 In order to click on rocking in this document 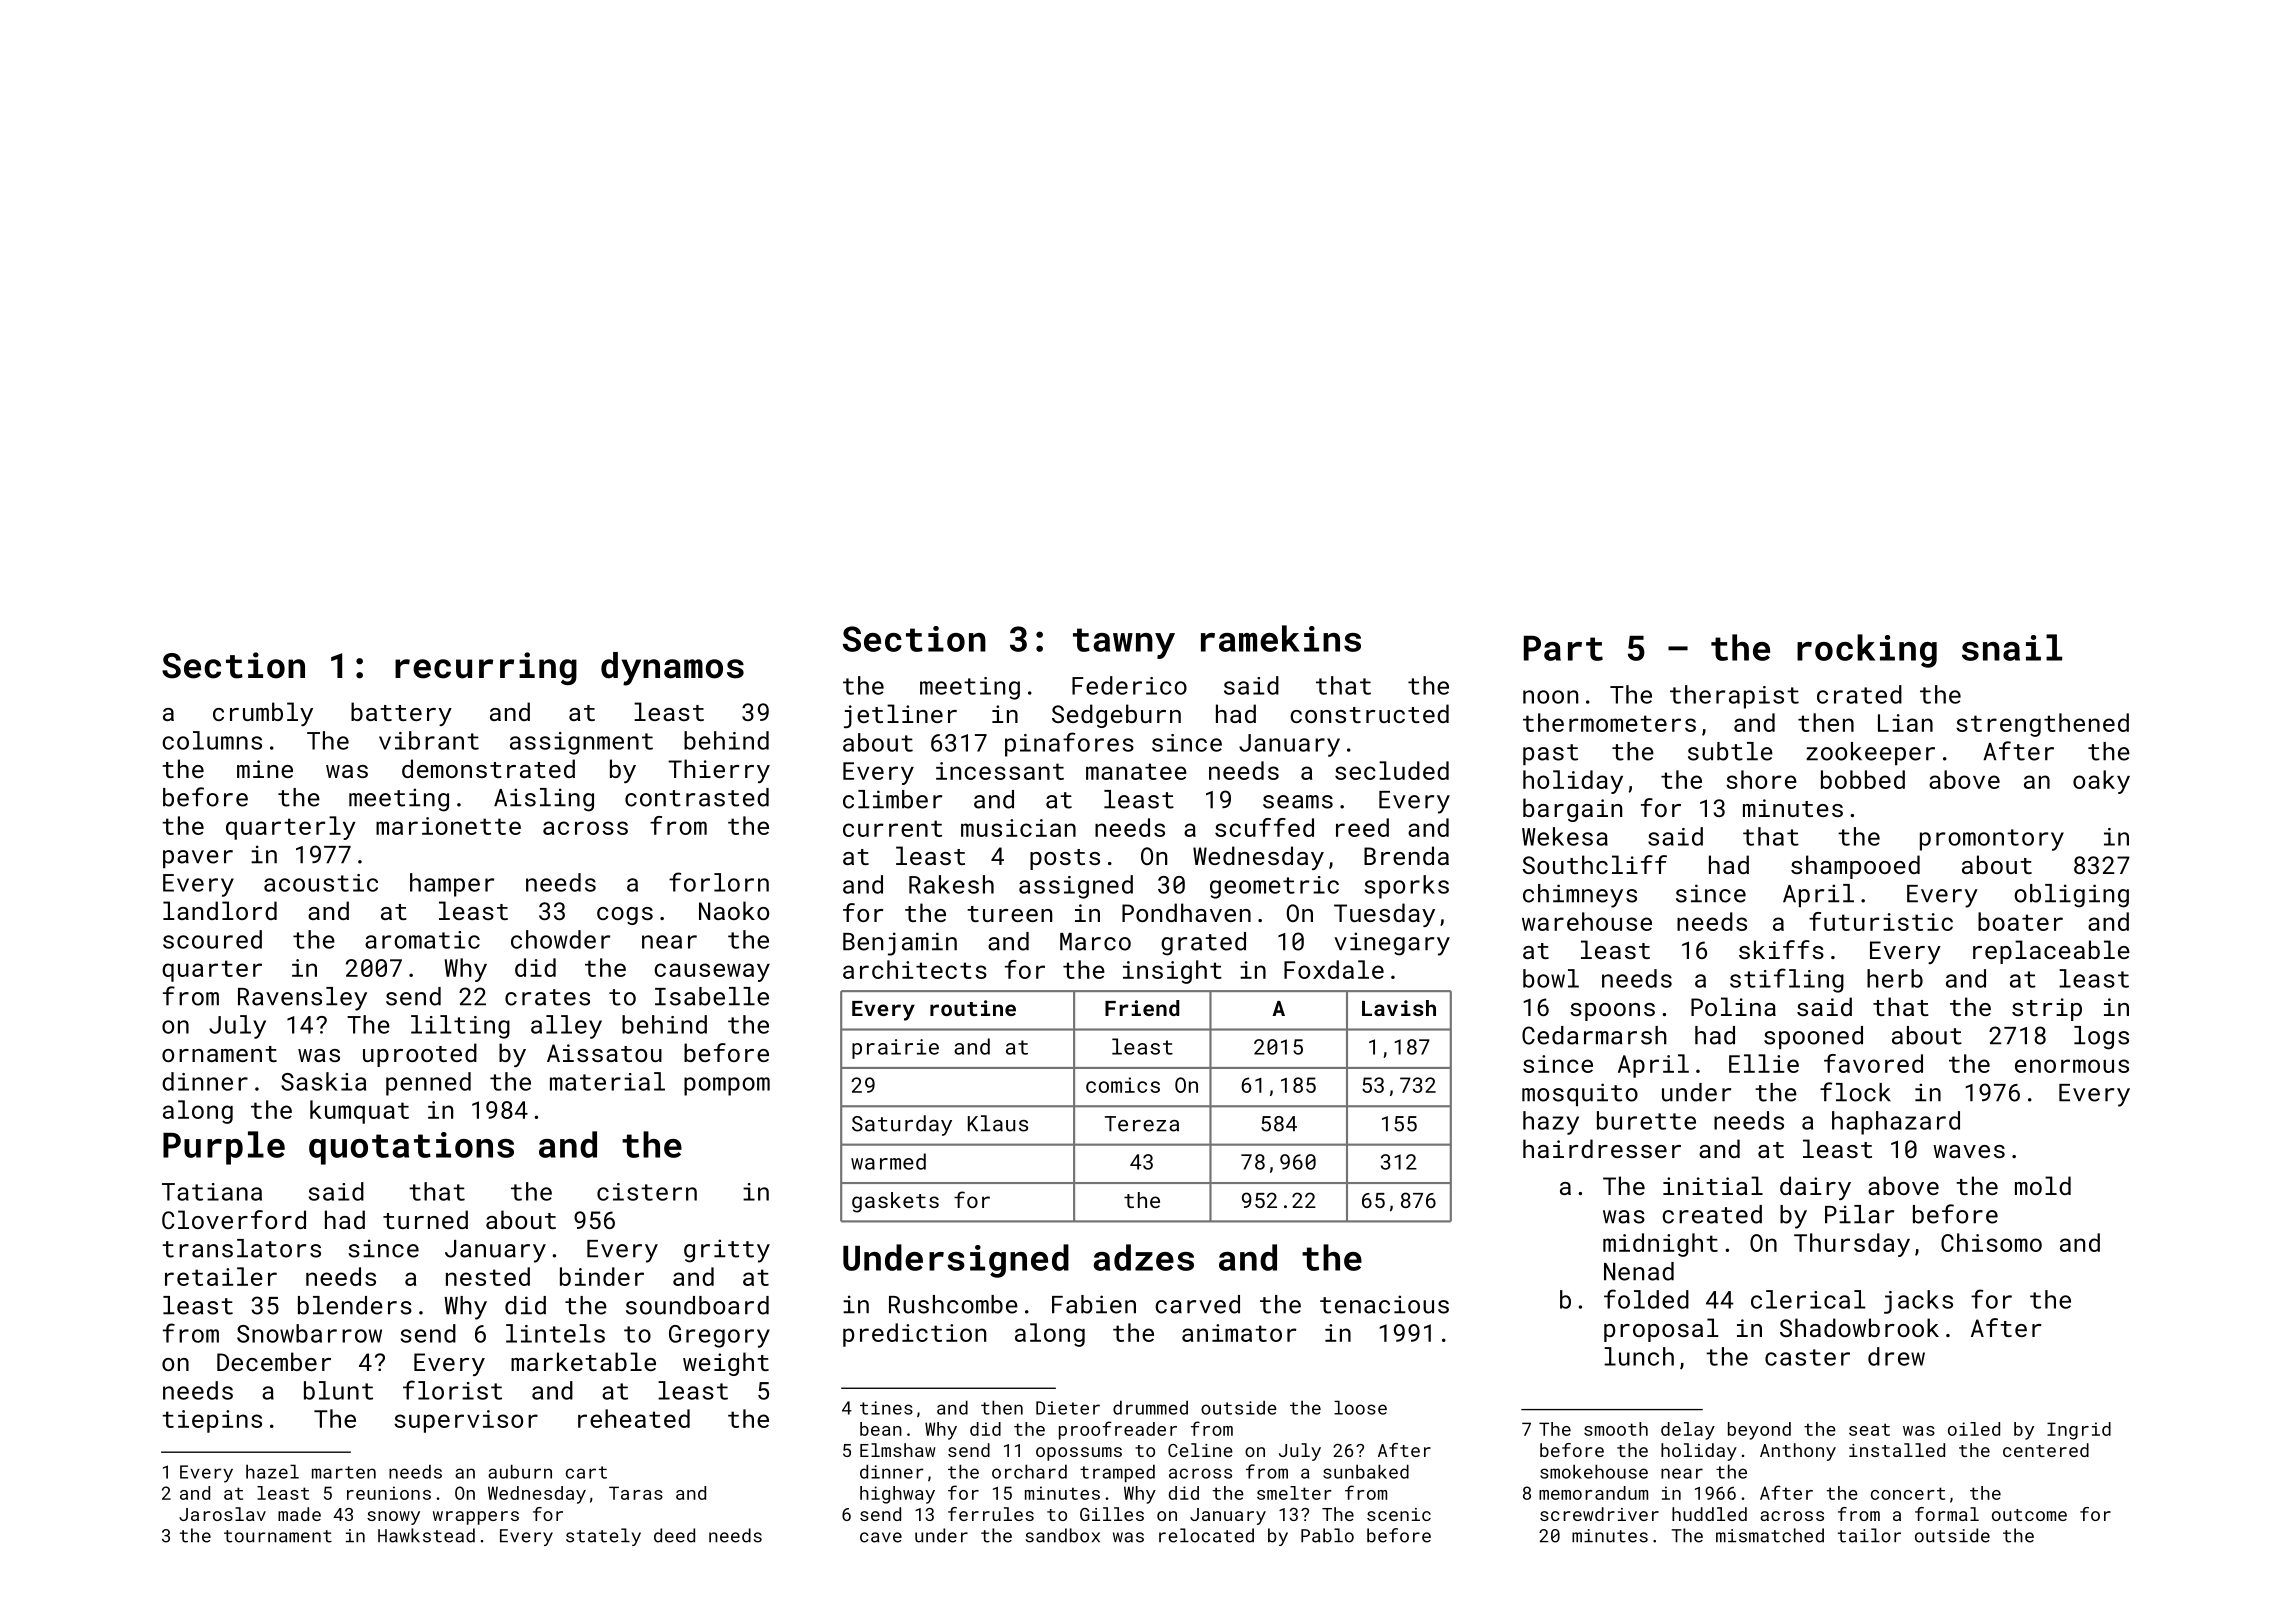, I will do `click(1867, 651)`.
